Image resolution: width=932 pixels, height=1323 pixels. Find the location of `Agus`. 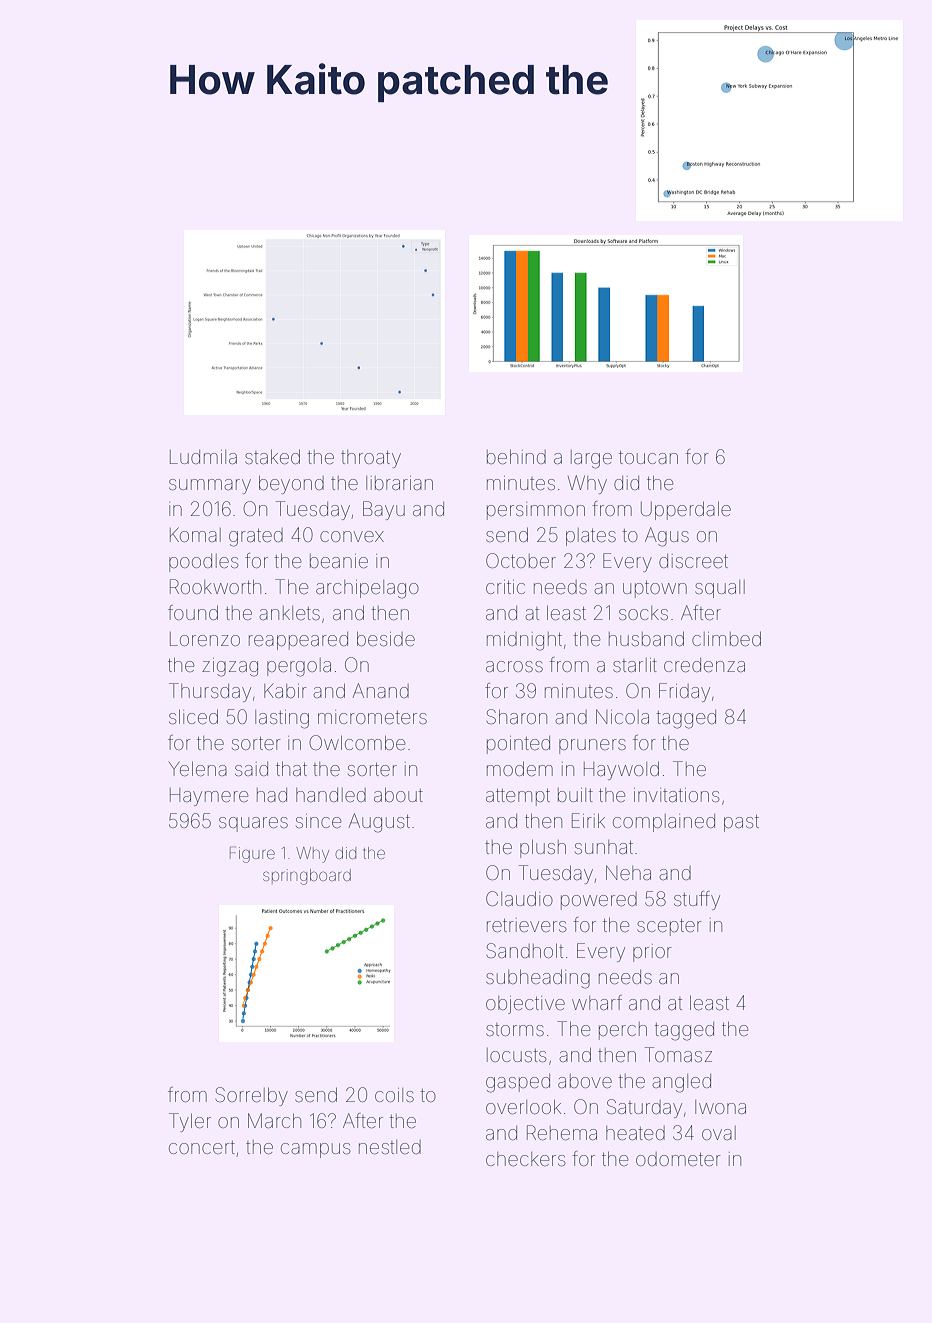

Agus is located at coordinates (667, 537).
